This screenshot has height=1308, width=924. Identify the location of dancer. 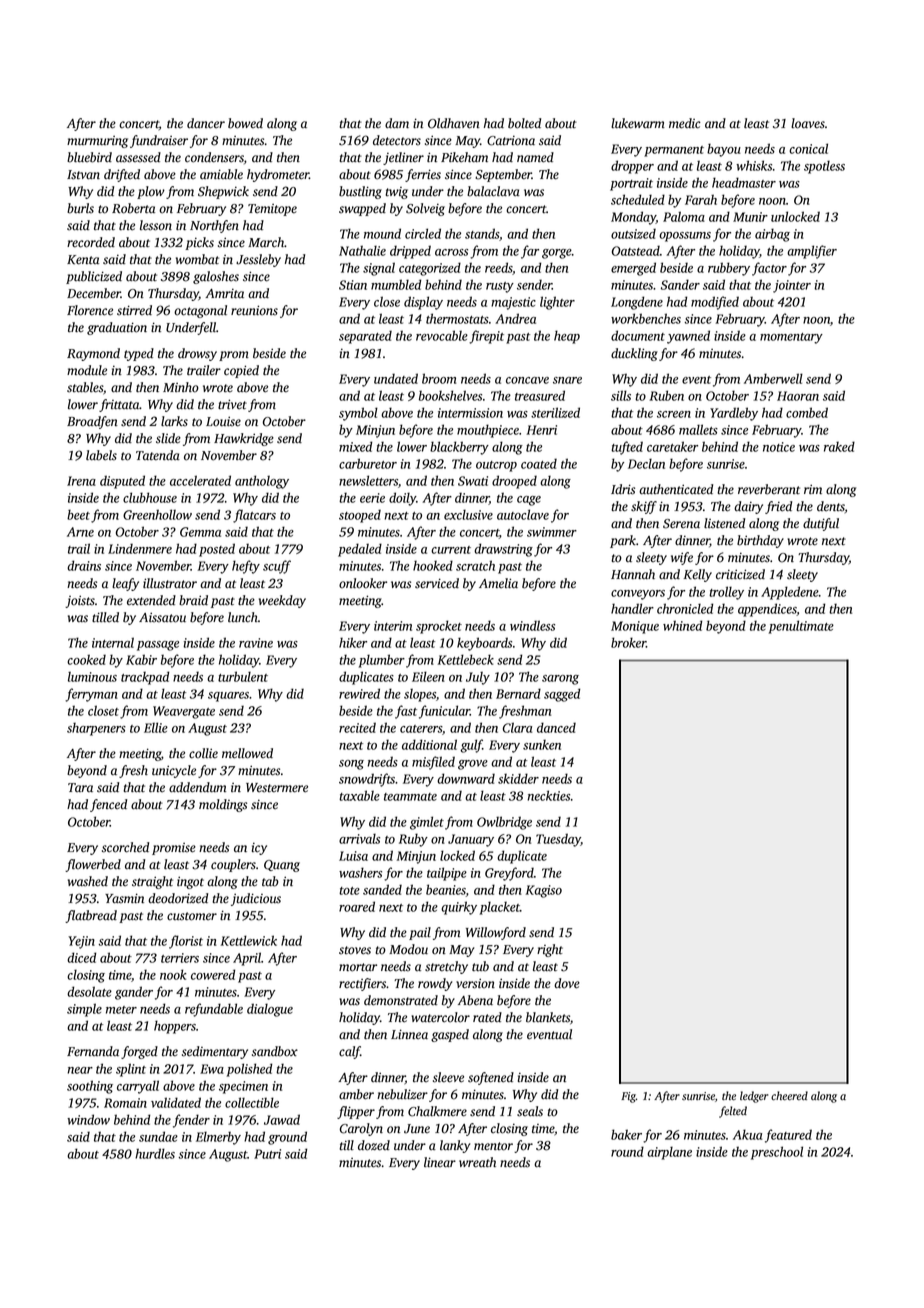
(206, 123).
